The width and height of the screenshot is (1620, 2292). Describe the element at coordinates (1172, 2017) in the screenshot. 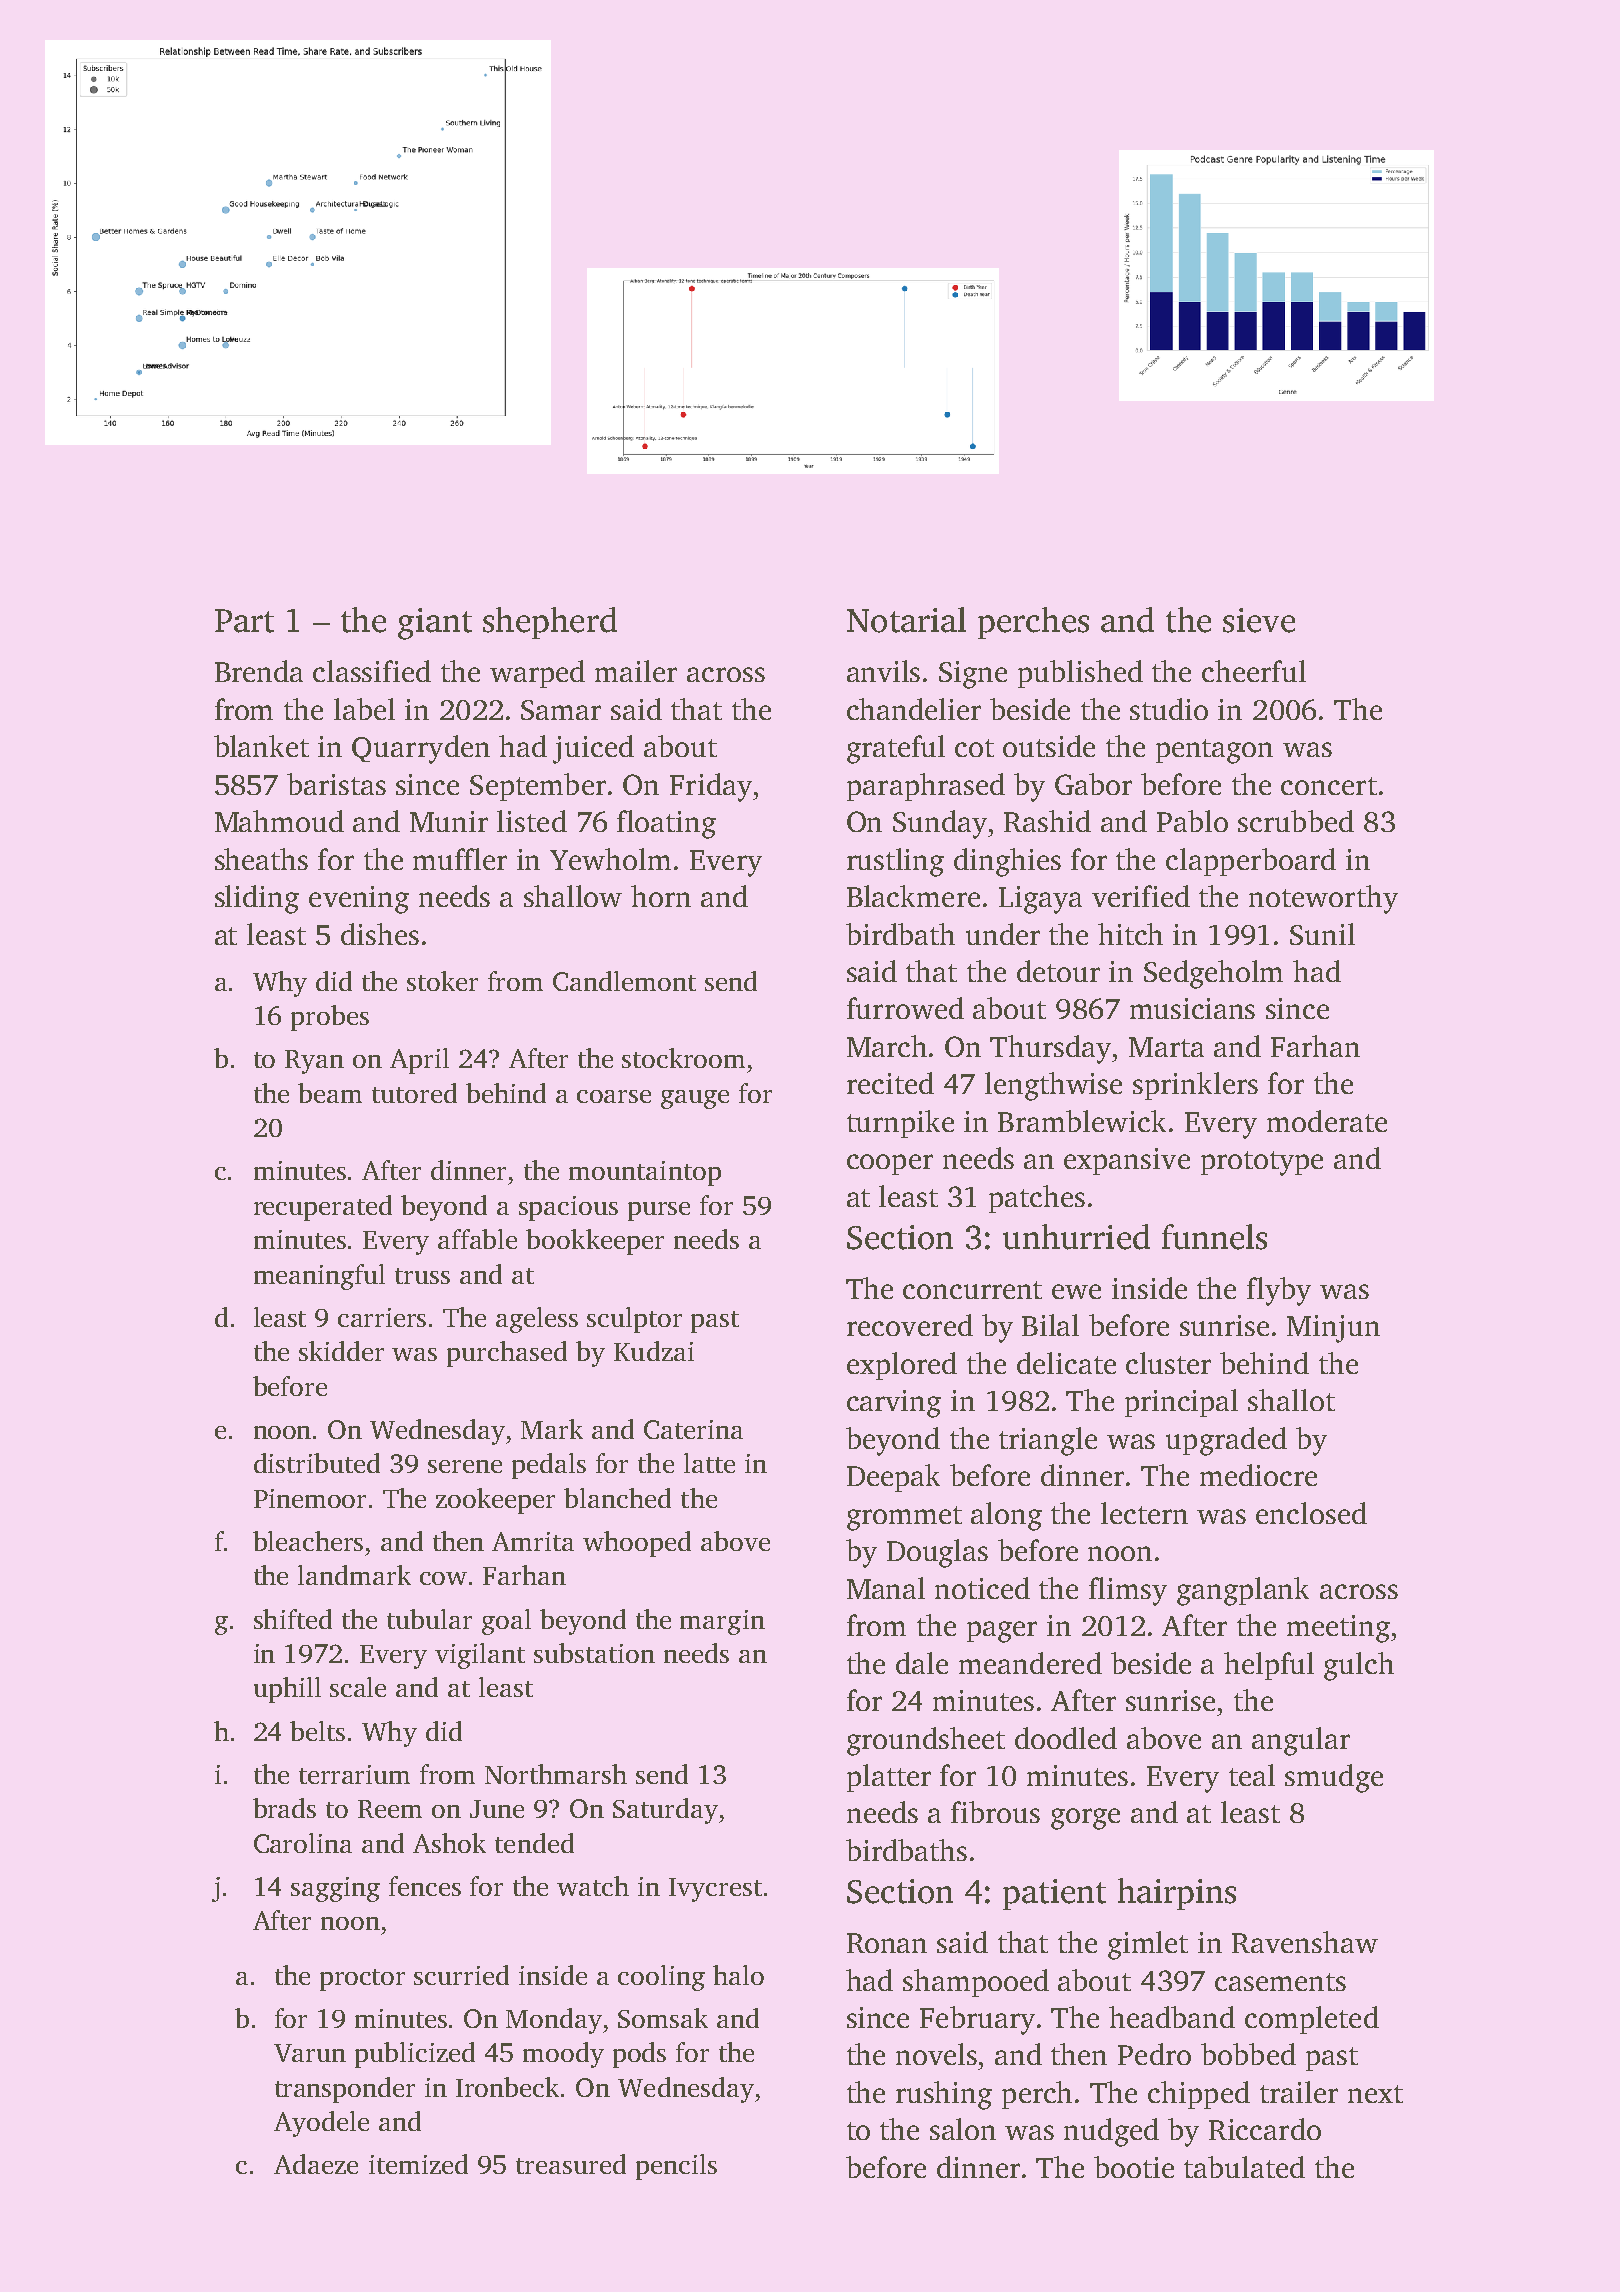

I see `headband` at that location.
